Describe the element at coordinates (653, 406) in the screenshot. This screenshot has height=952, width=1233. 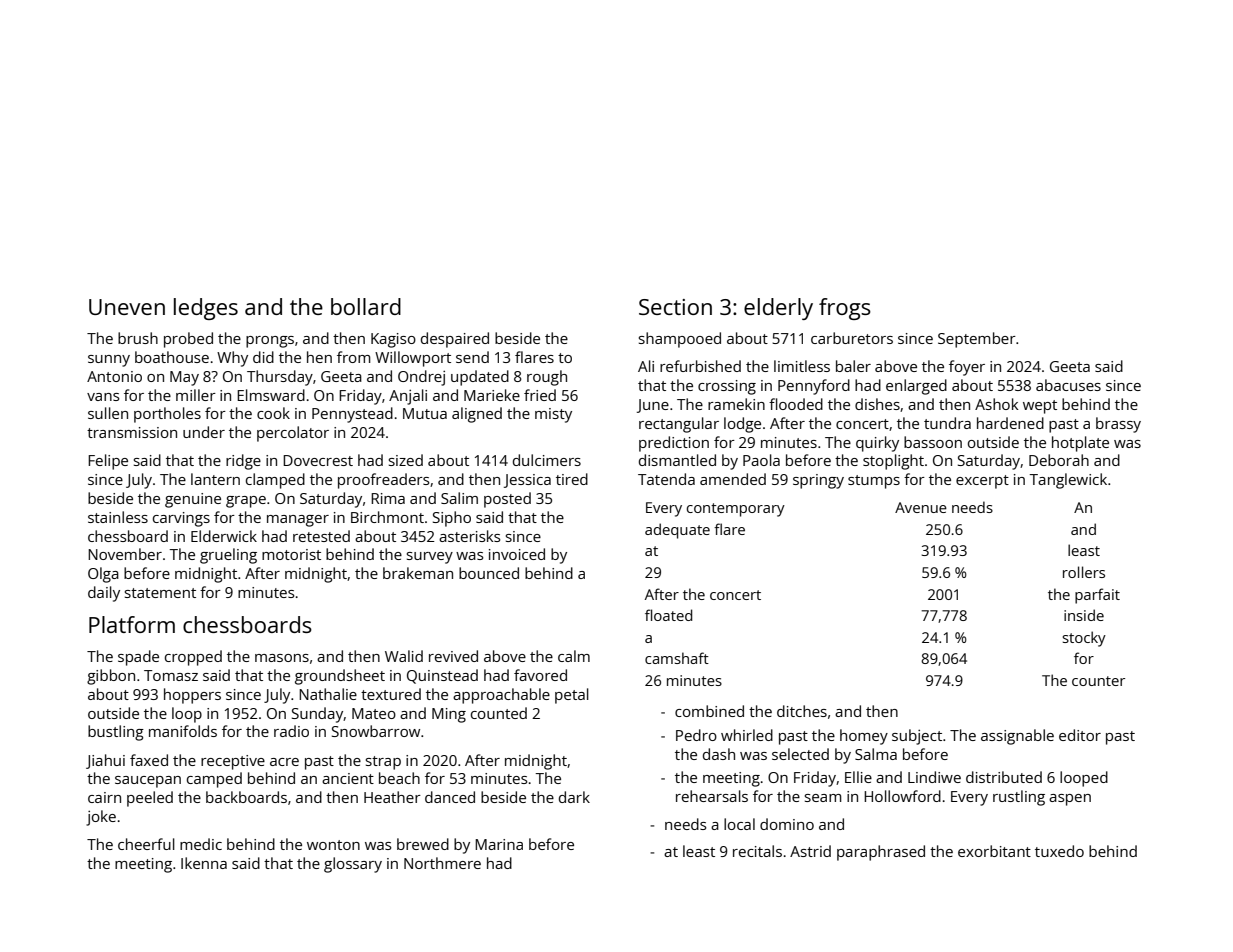
I see `June` at that location.
